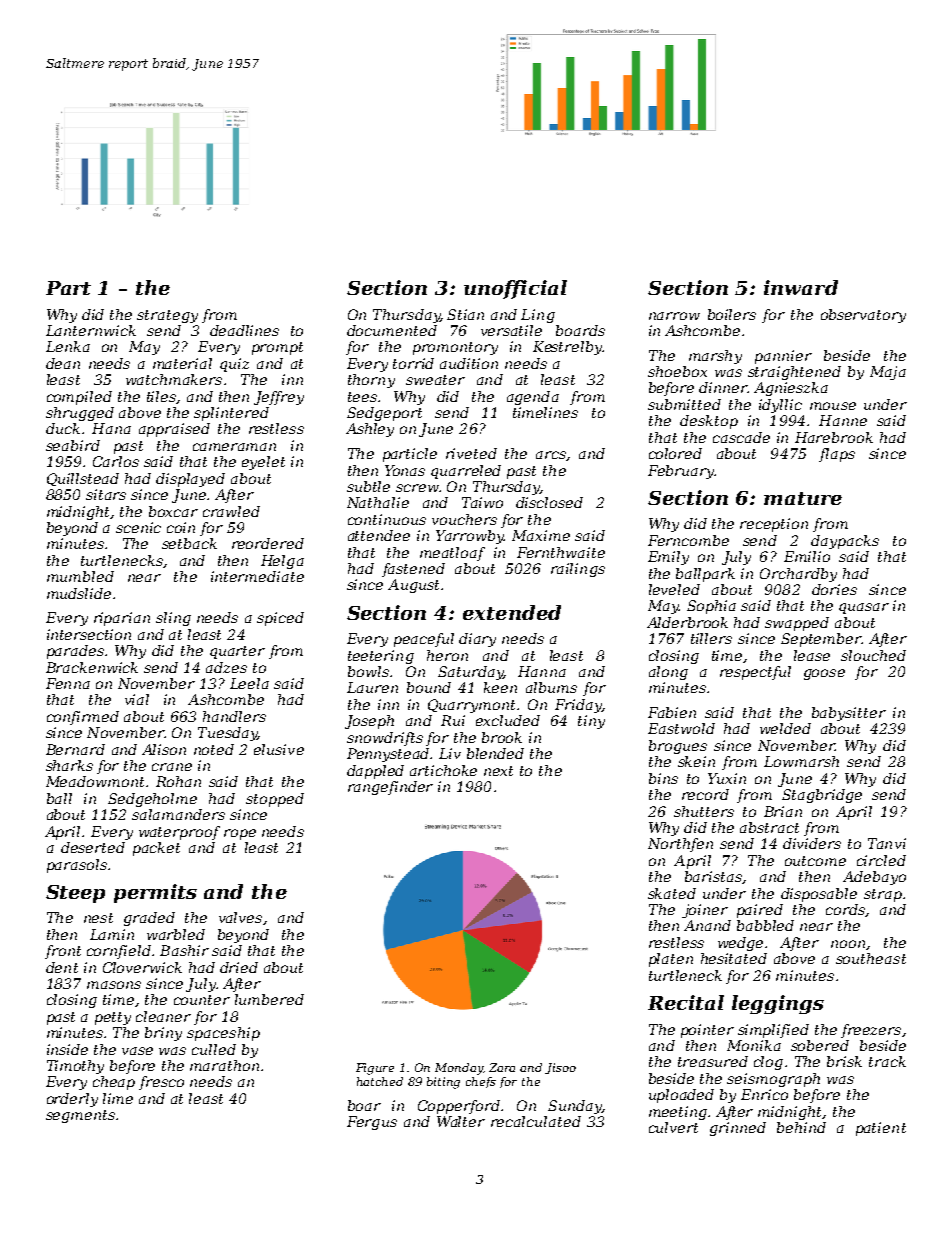  Describe the element at coordinates (888, 373) in the screenshot. I see `Maja` at that location.
